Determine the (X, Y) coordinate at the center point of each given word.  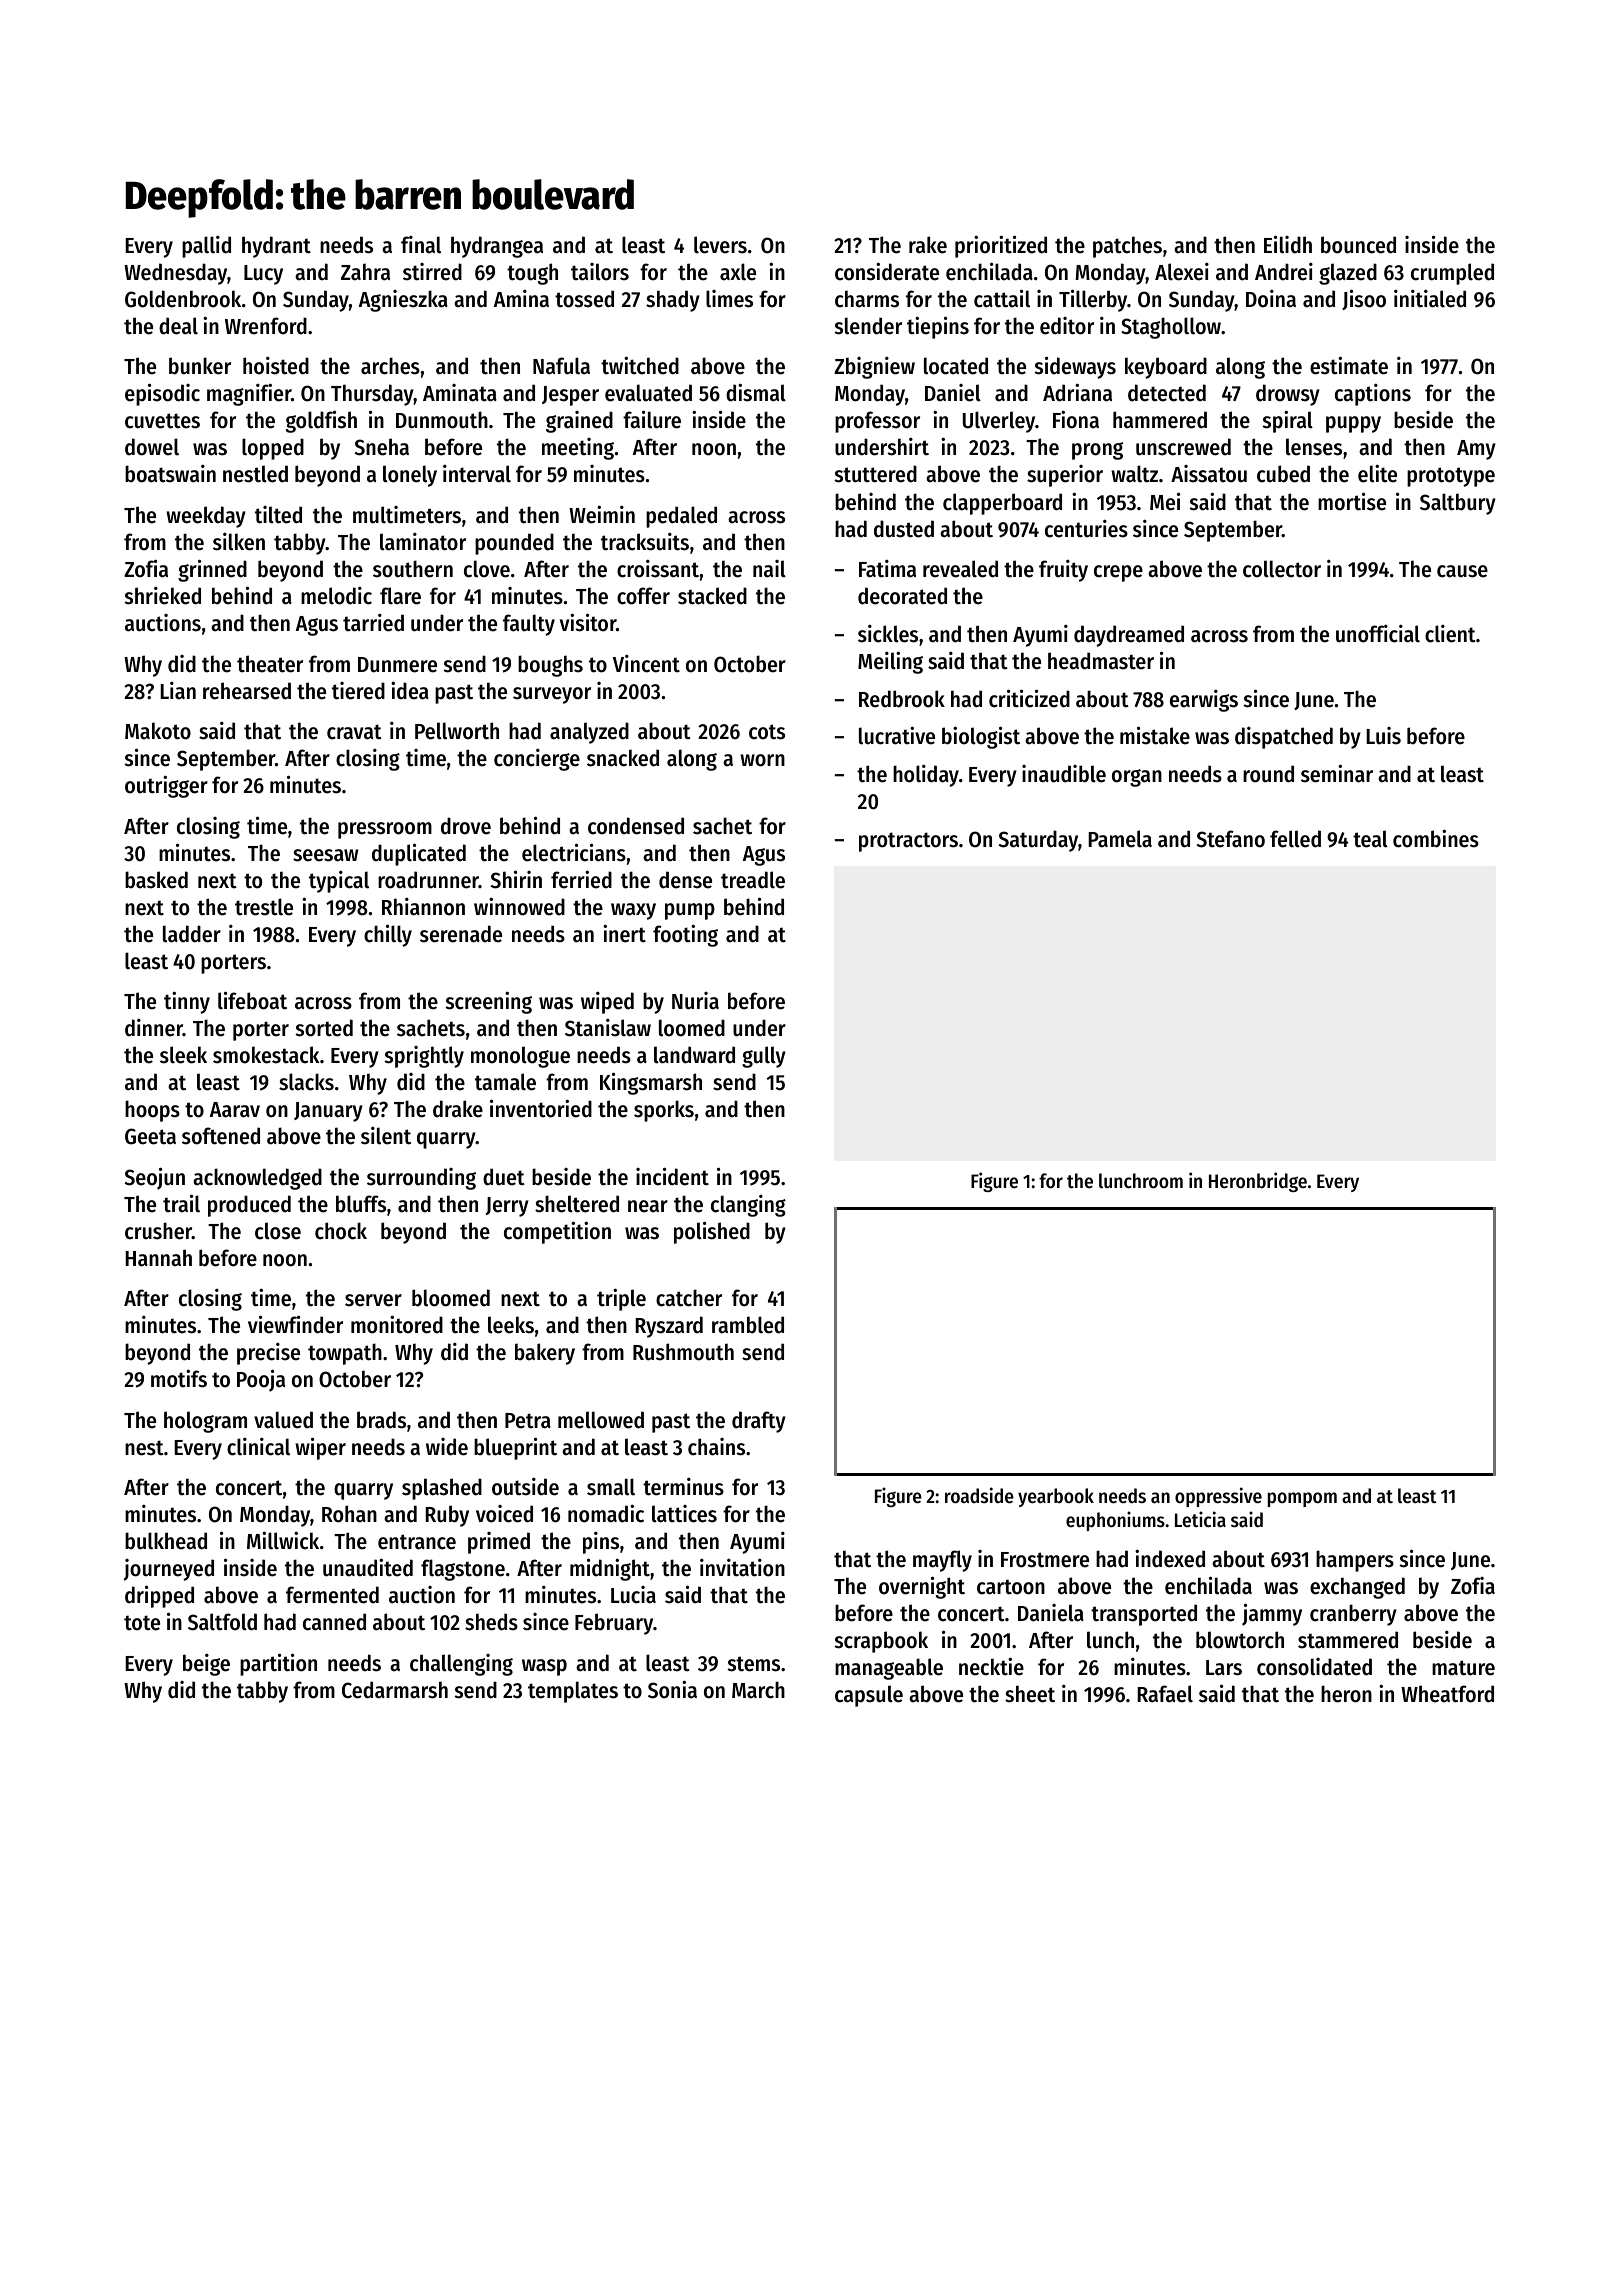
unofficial (1378, 634)
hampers (1355, 1561)
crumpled (1452, 274)
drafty (759, 1422)
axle (738, 272)
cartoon (1011, 1587)
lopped (273, 449)
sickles (888, 634)
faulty (529, 625)
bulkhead (166, 1541)
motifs (179, 1378)
